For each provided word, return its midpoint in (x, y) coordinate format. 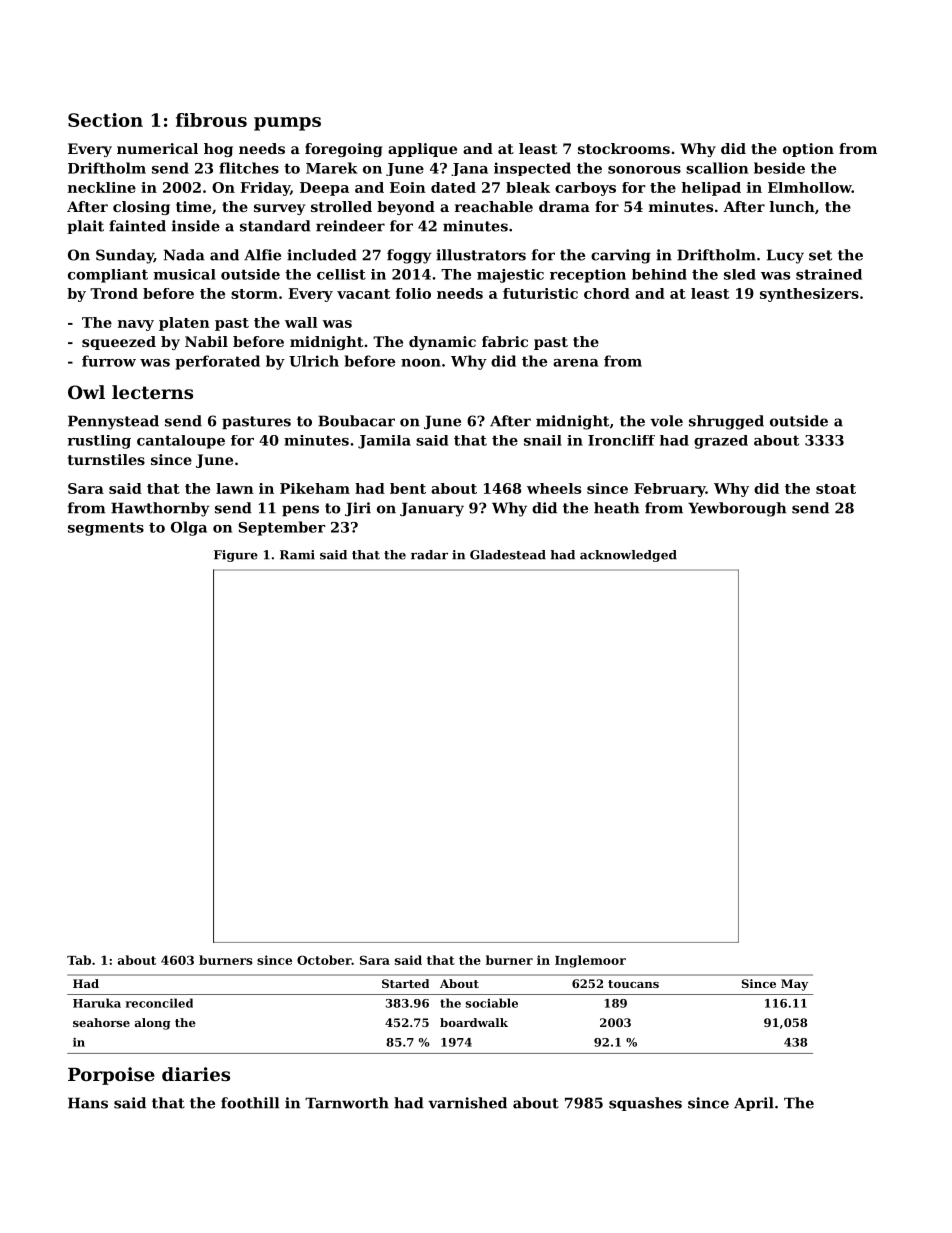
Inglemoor (590, 961)
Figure (236, 556)
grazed (721, 442)
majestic (510, 276)
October (324, 960)
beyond (406, 208)
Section (105, 120)
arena (576, 363)
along (152, 1024)
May (794, 985)
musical (185, 274)
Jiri (358, 509)
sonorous (644, 170)
